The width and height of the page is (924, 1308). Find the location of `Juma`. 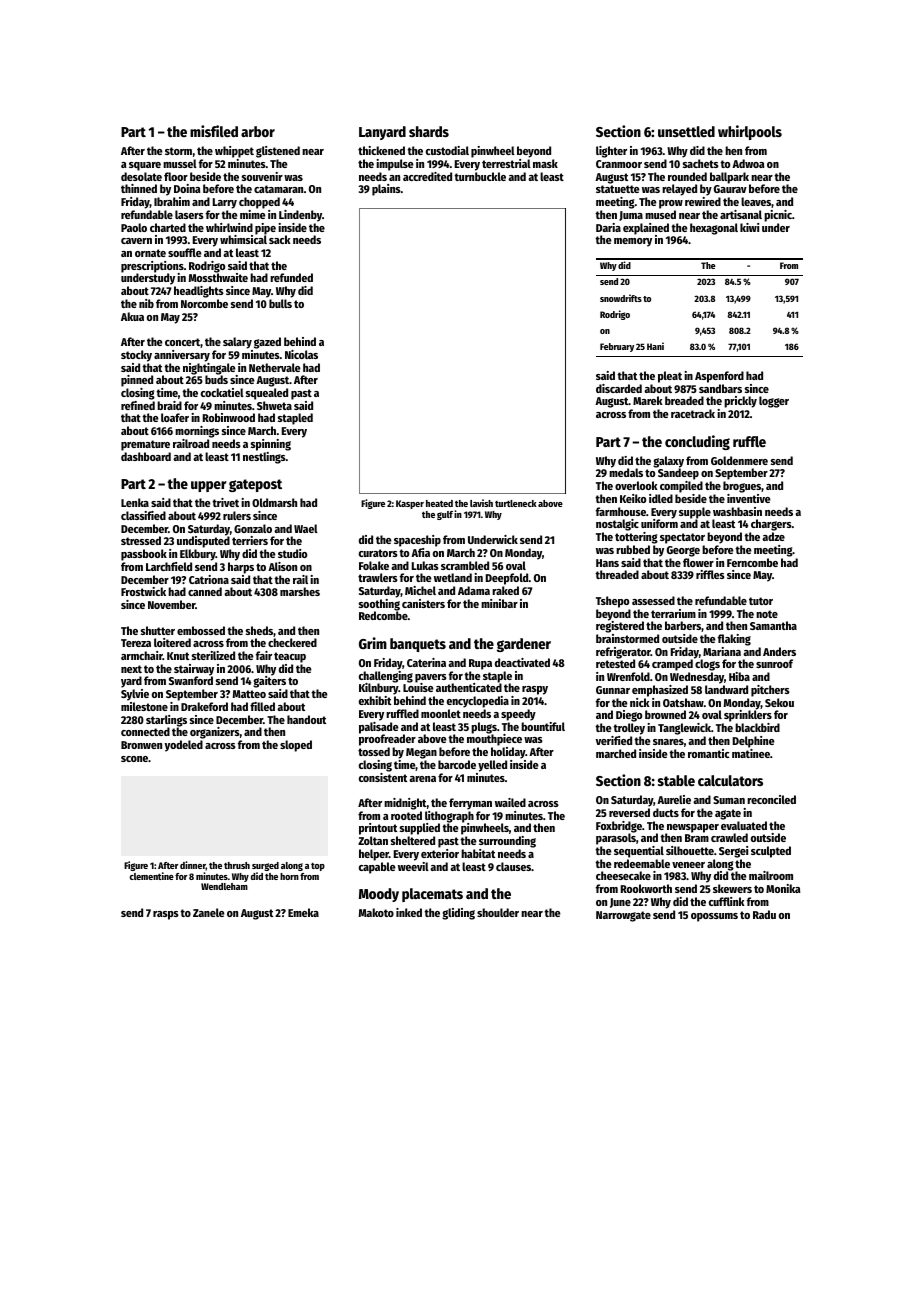

Juma is located at coordinates (631, 216).
